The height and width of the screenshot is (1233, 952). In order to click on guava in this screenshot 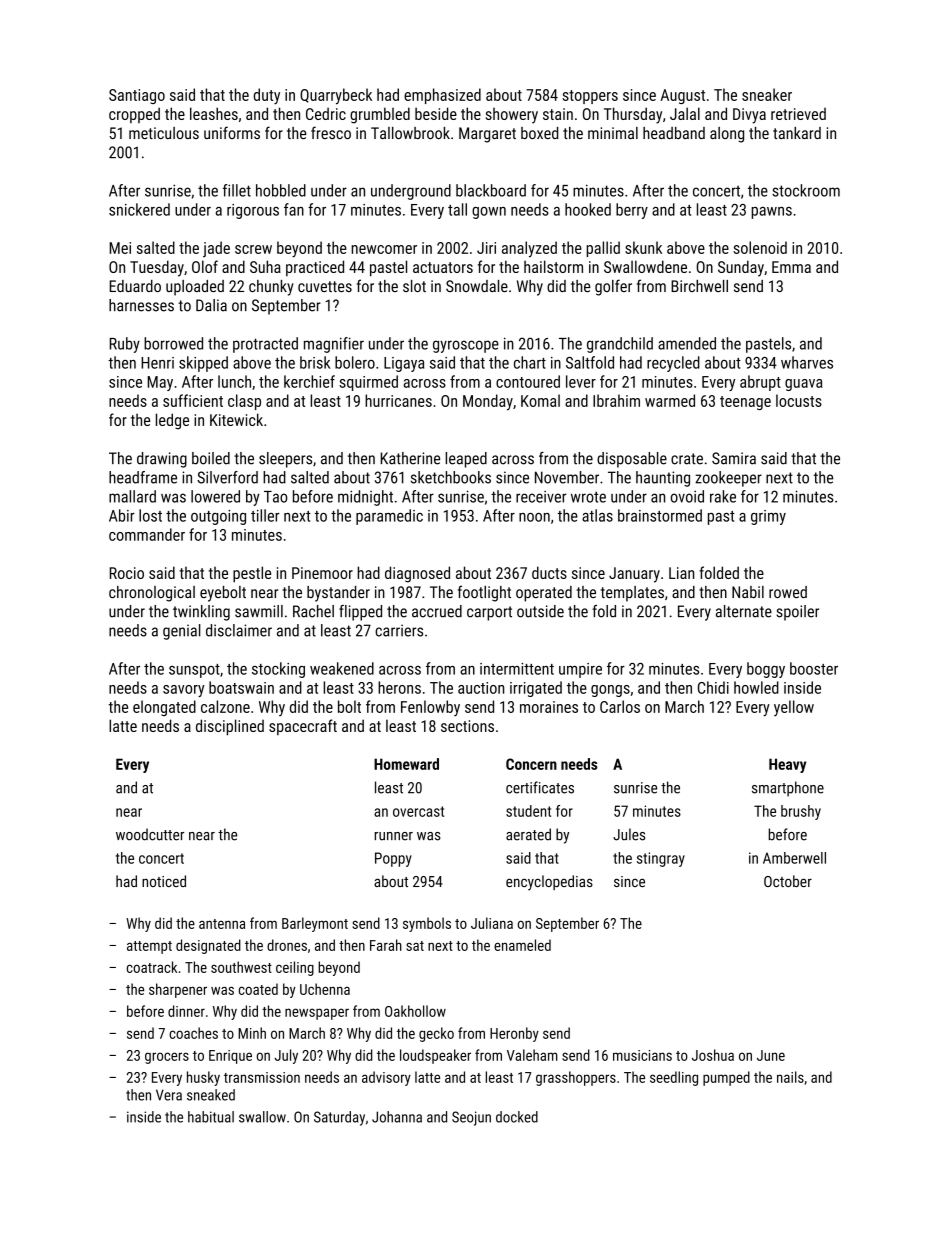, I will do `click(803, 385)`.
